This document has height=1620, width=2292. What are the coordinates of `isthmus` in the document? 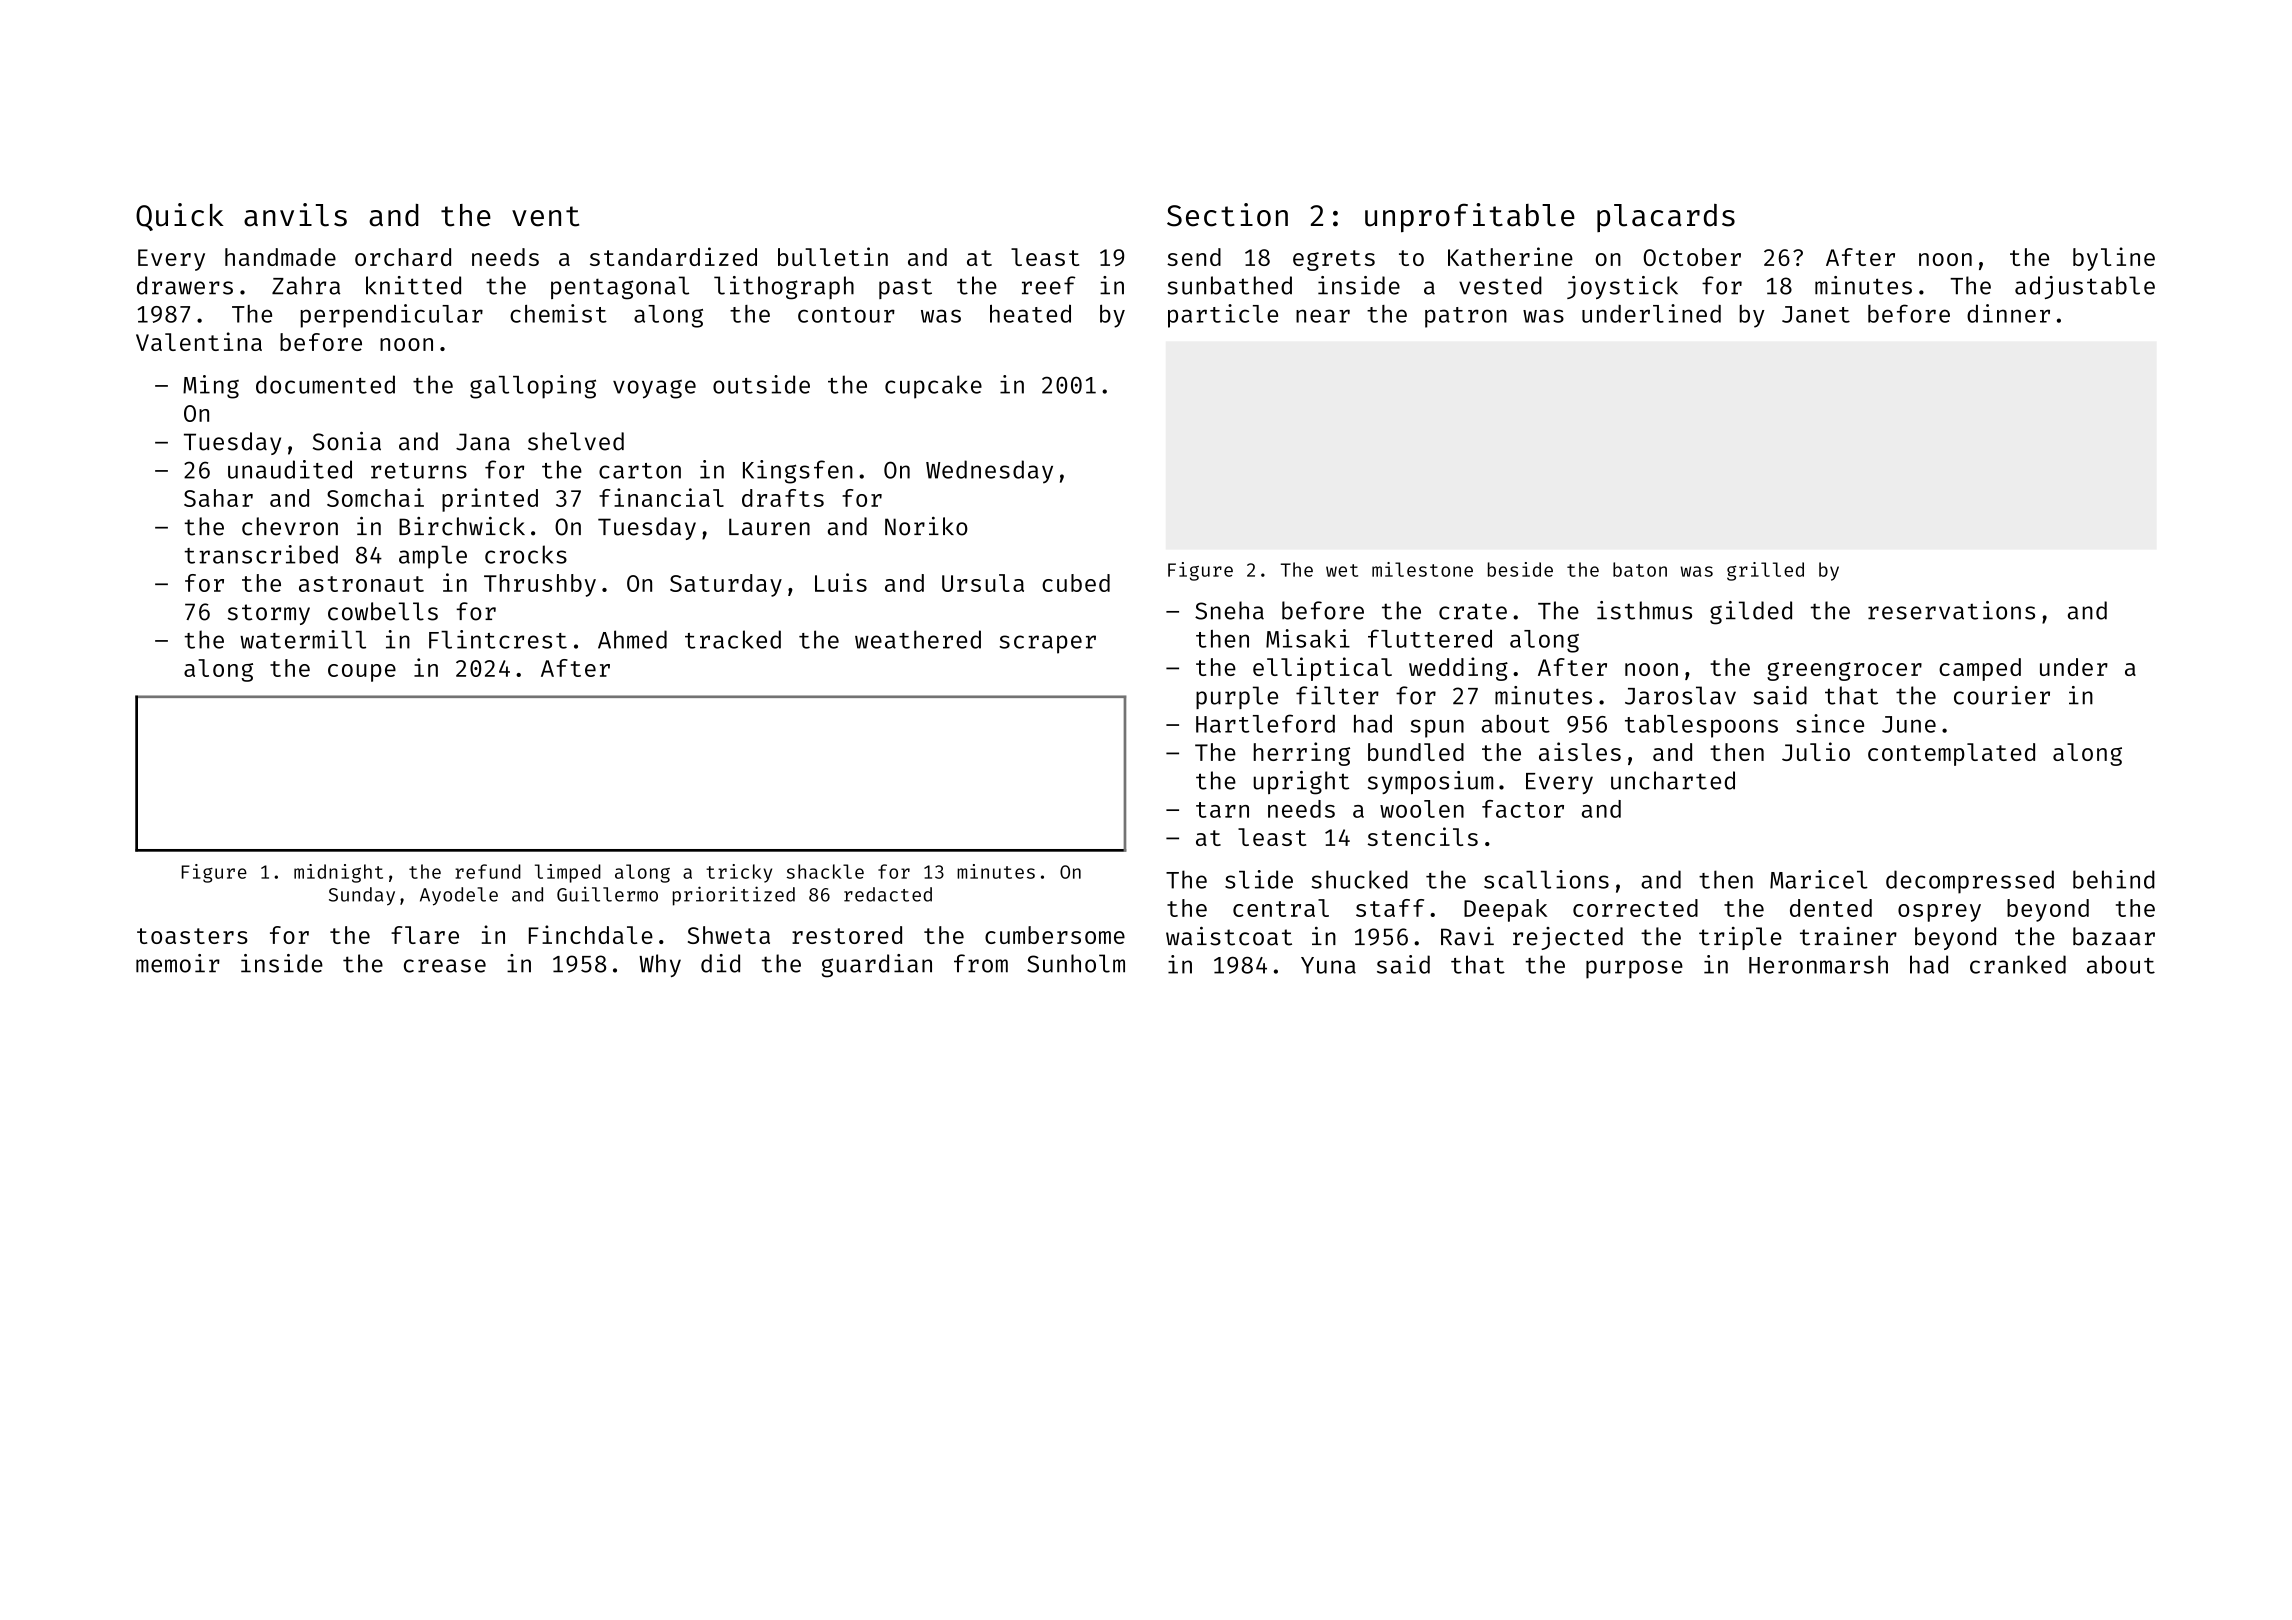 It's located at (1644, 610).
